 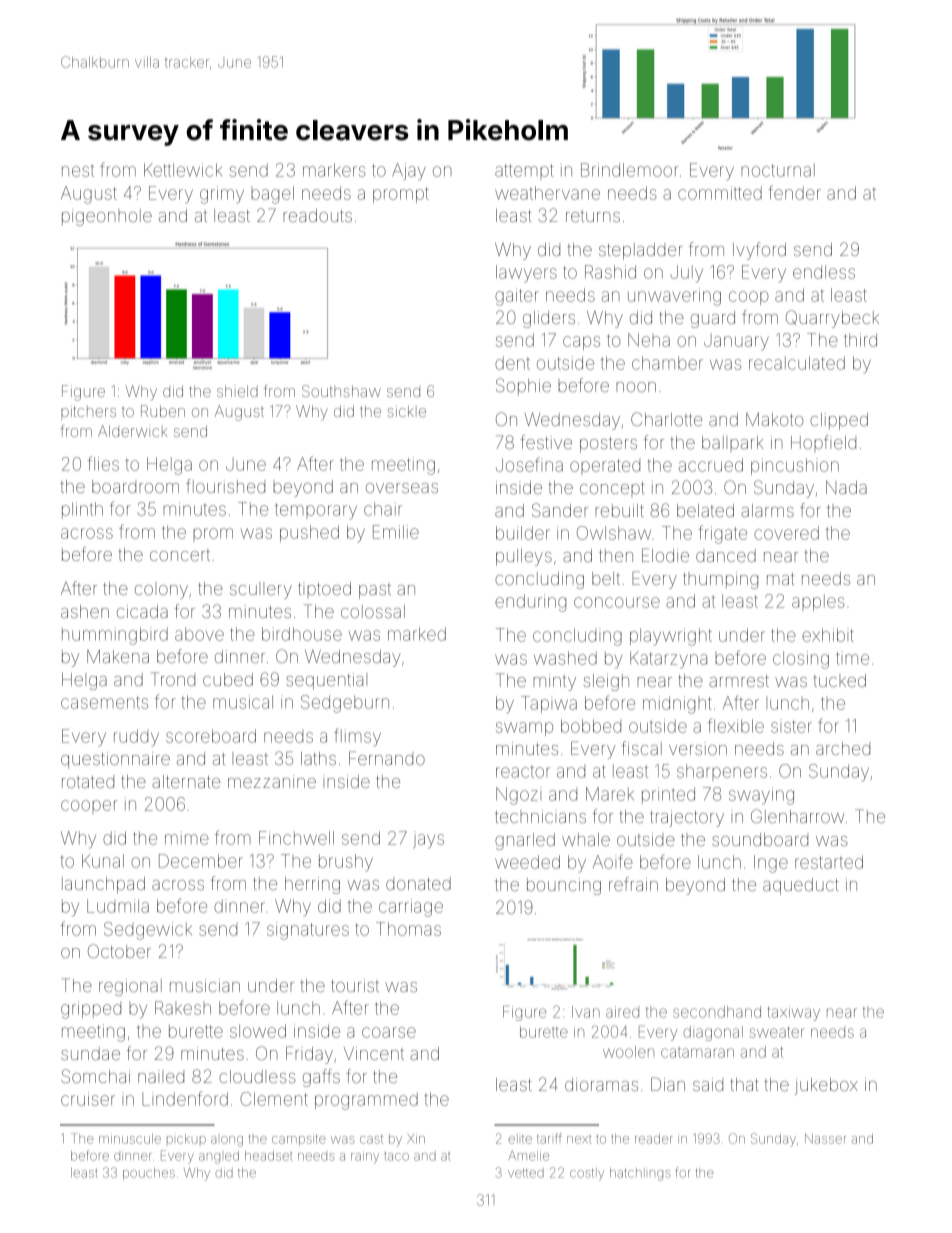 What do you see at coordinates (549, 704) in the page?
I see `Tapiwa` at bounding box center [549, 704].
